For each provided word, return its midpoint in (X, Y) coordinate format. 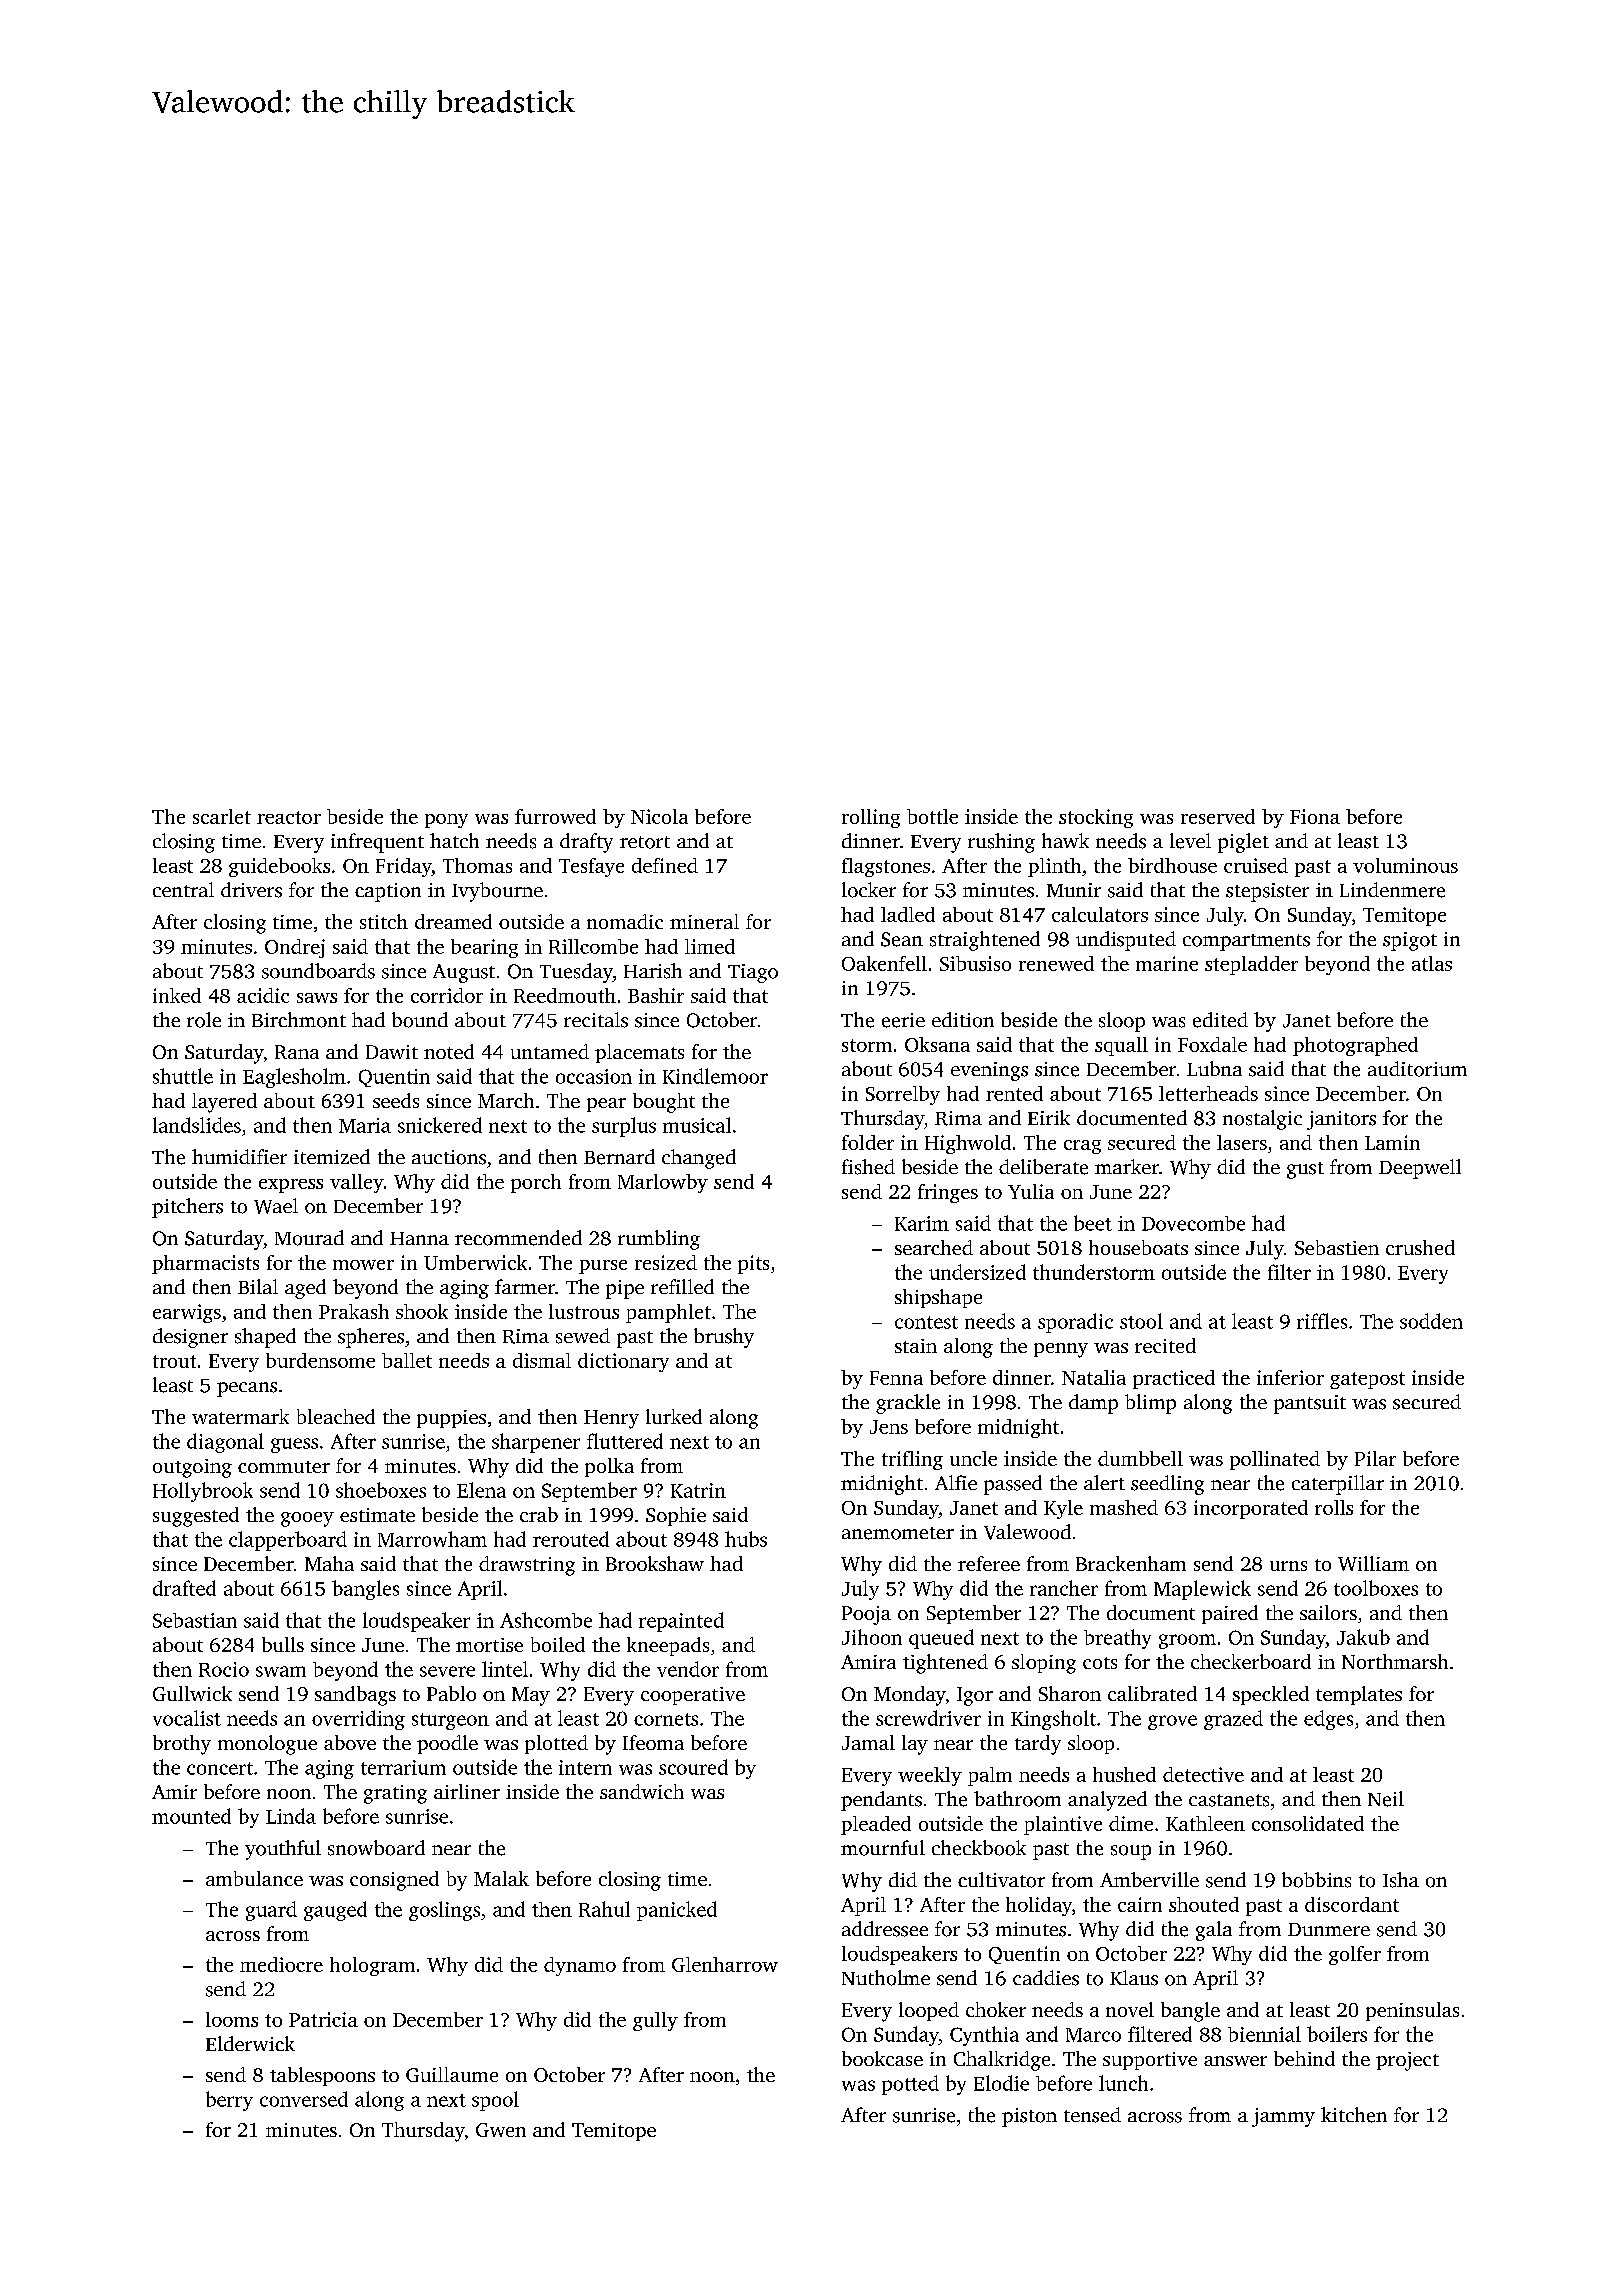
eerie (903, 1020)
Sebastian (195, 1620)
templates (1359, 1695)
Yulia (1031, 1191)
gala (1214, 1931)
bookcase (882, 2058)
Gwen (501, 2130)
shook (422, 1311)
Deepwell (1420, 1169)
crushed (1420, 1247)
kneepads (668, 1646)
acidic (263, 995)
